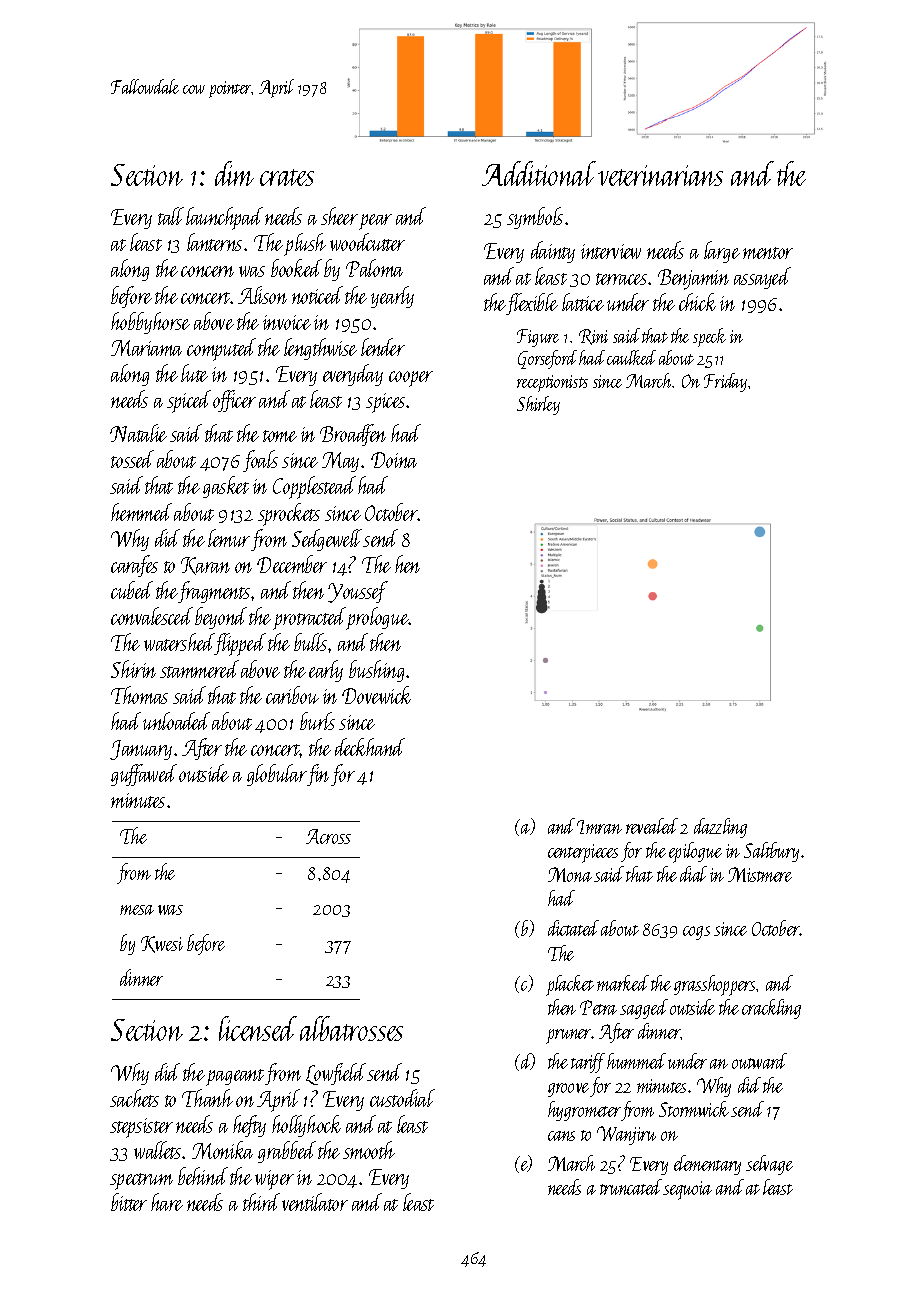 This document has width=924, height=1311. I want to click on Doina, so click(394, 460).
